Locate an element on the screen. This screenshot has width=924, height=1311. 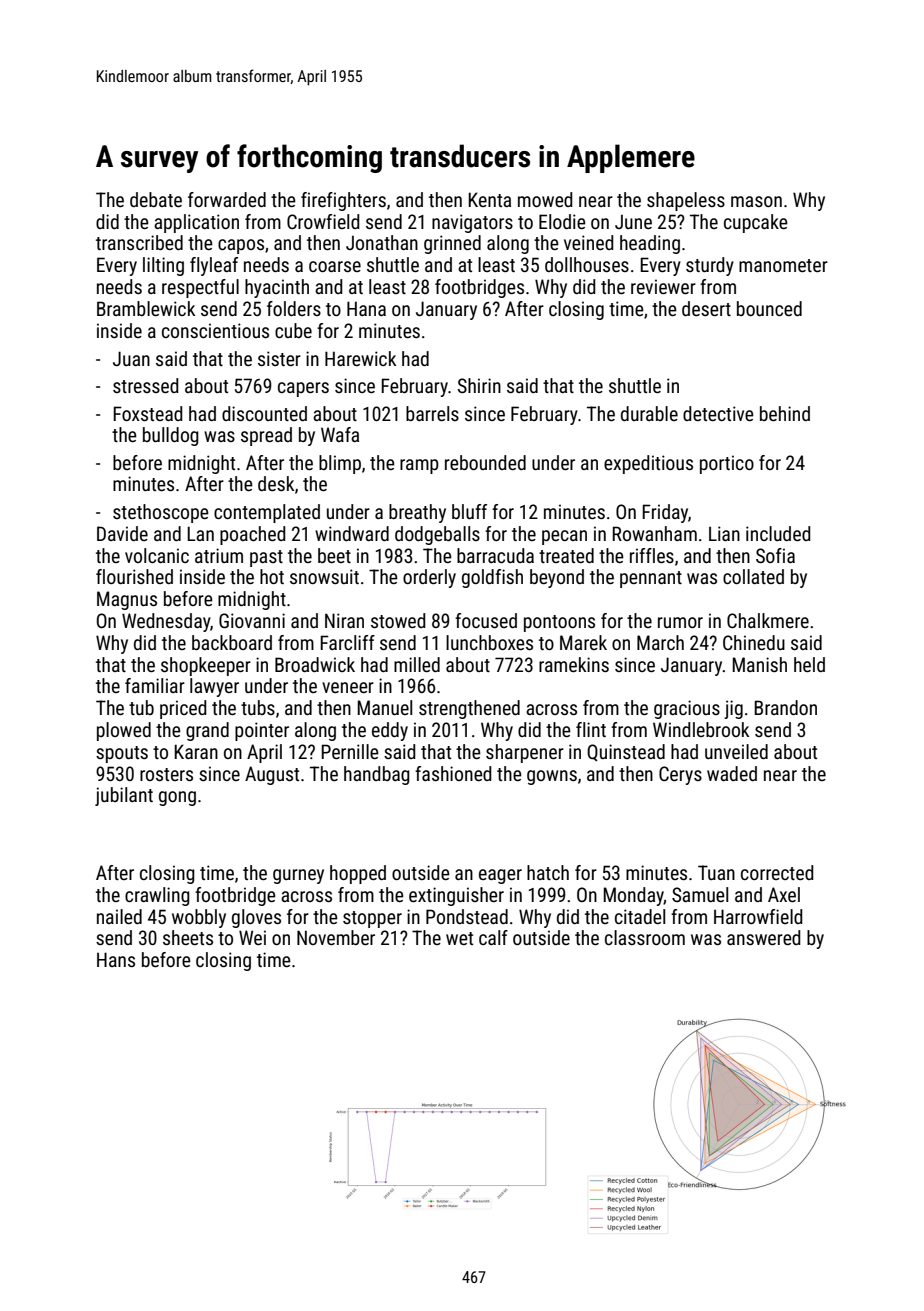
familiar is located at coordinates (155, 685).
